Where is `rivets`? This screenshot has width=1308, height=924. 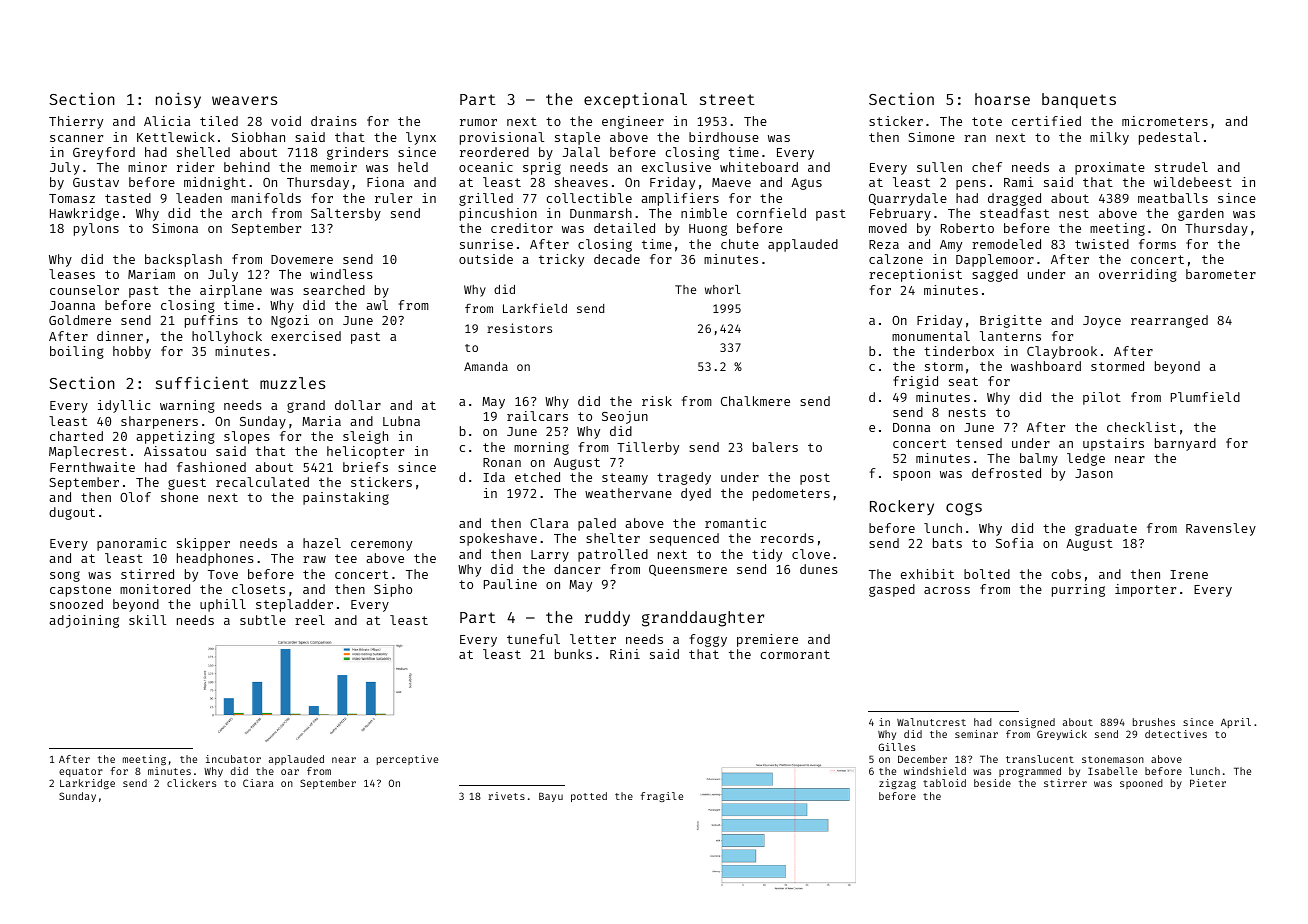
rivets is located at coordinates (506, 796).
